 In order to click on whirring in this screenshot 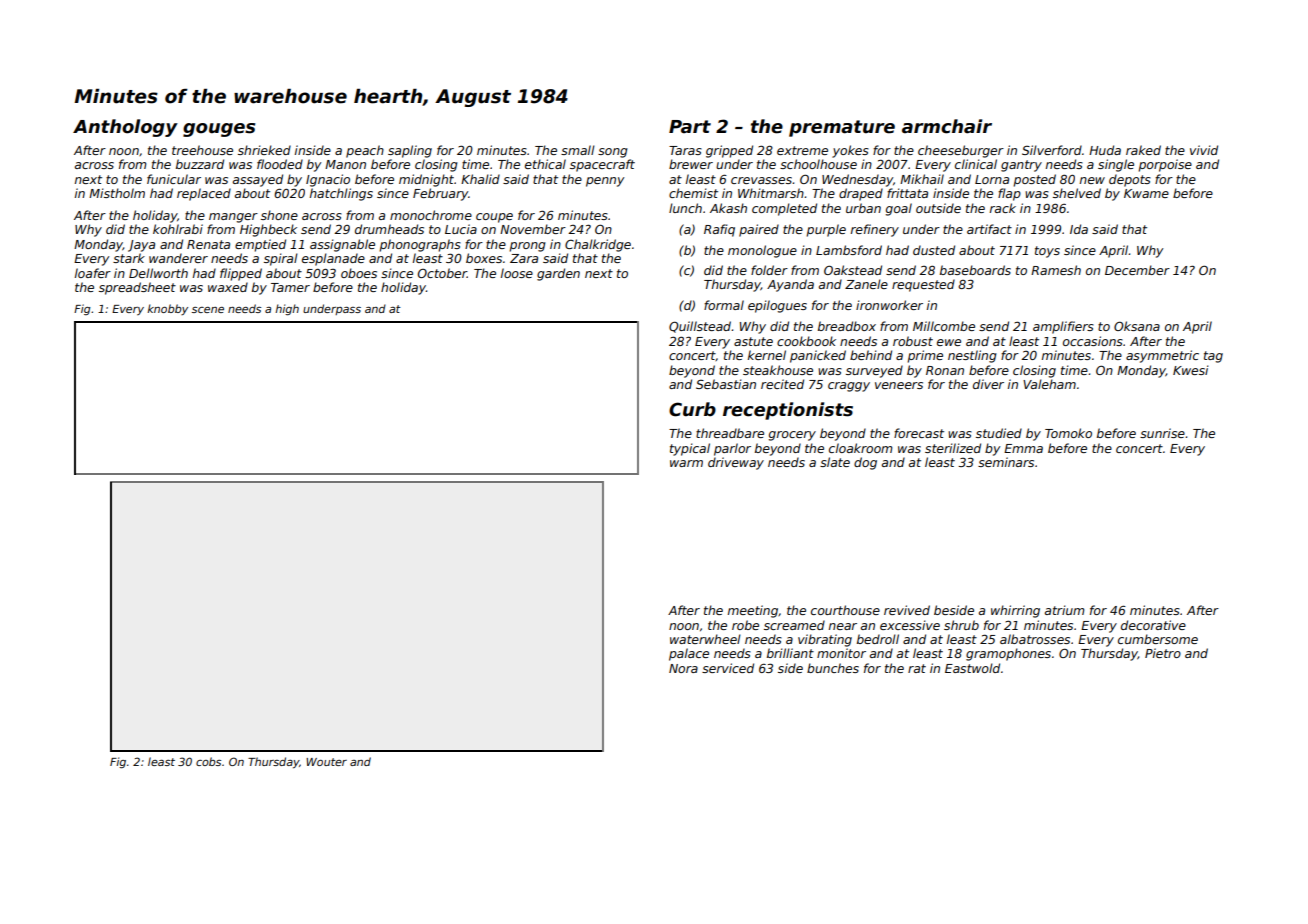, I will do `click(1015, 611)`.
